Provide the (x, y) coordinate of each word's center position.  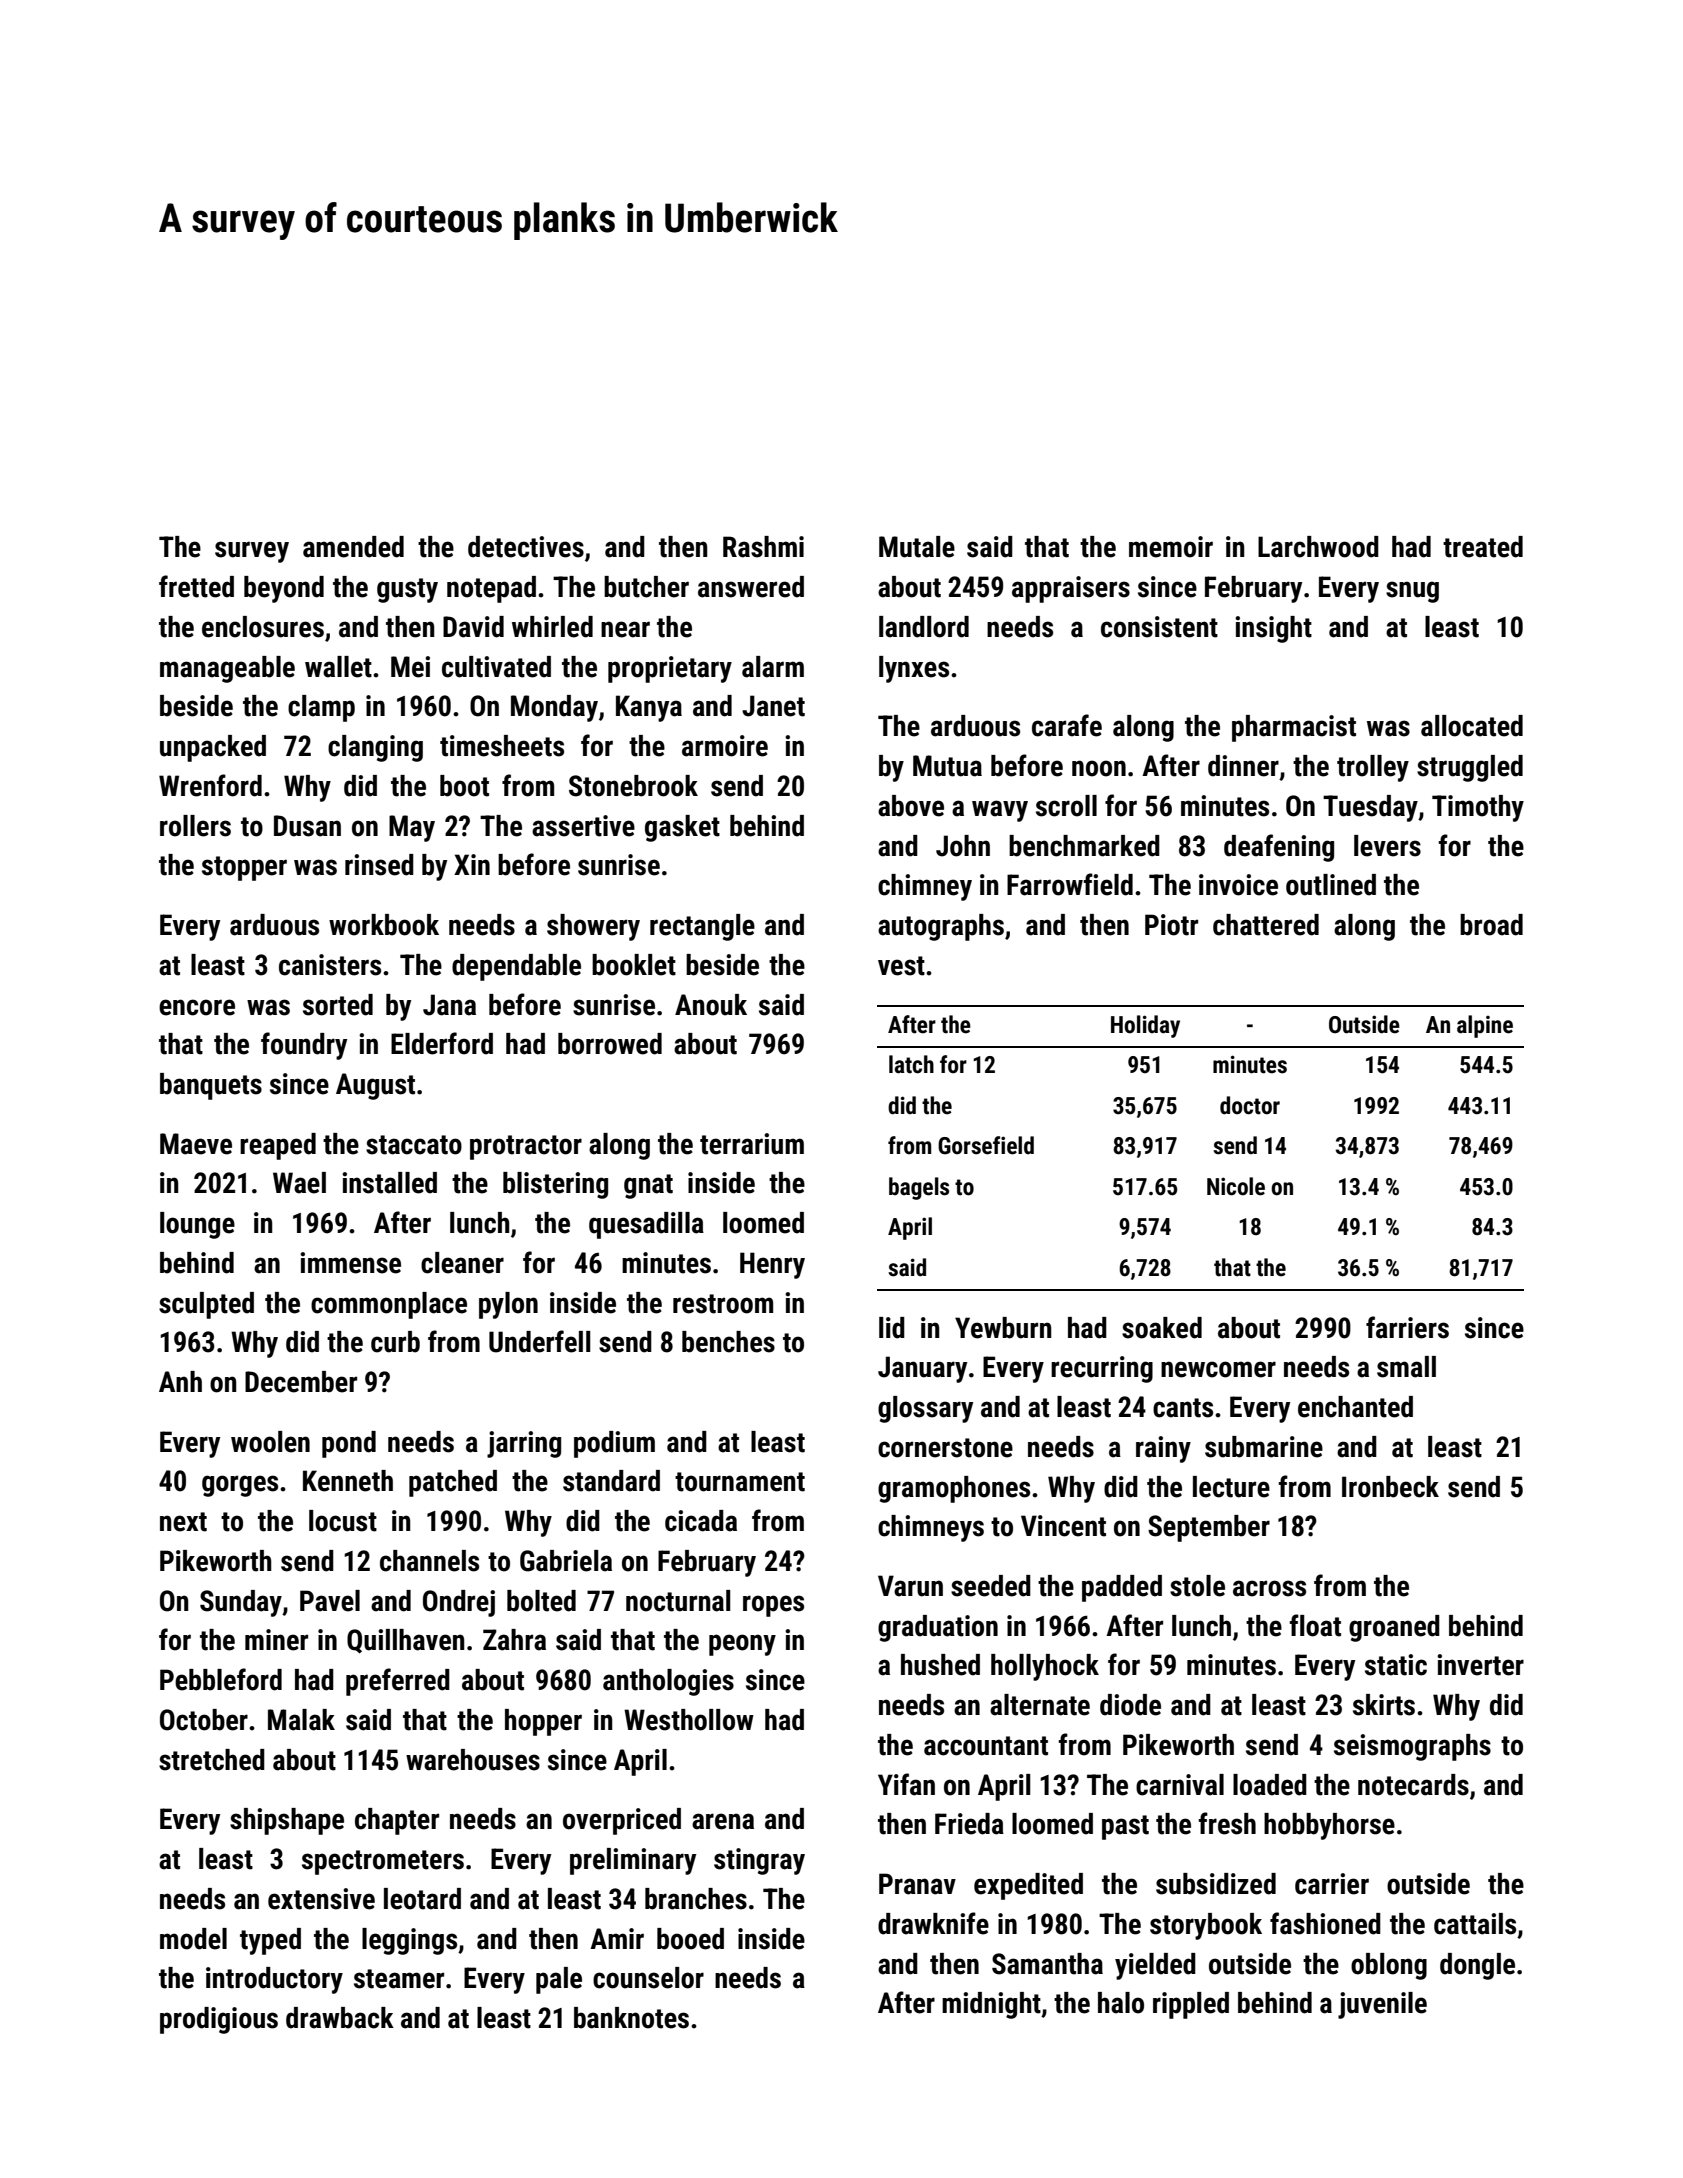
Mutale (917, 547)
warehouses (473, 1760)
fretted (196, 586)
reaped (278, 1146)
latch (911, 1064)
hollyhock (1045, 1667)
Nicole (1236, 1186)
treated (1483, 547)
